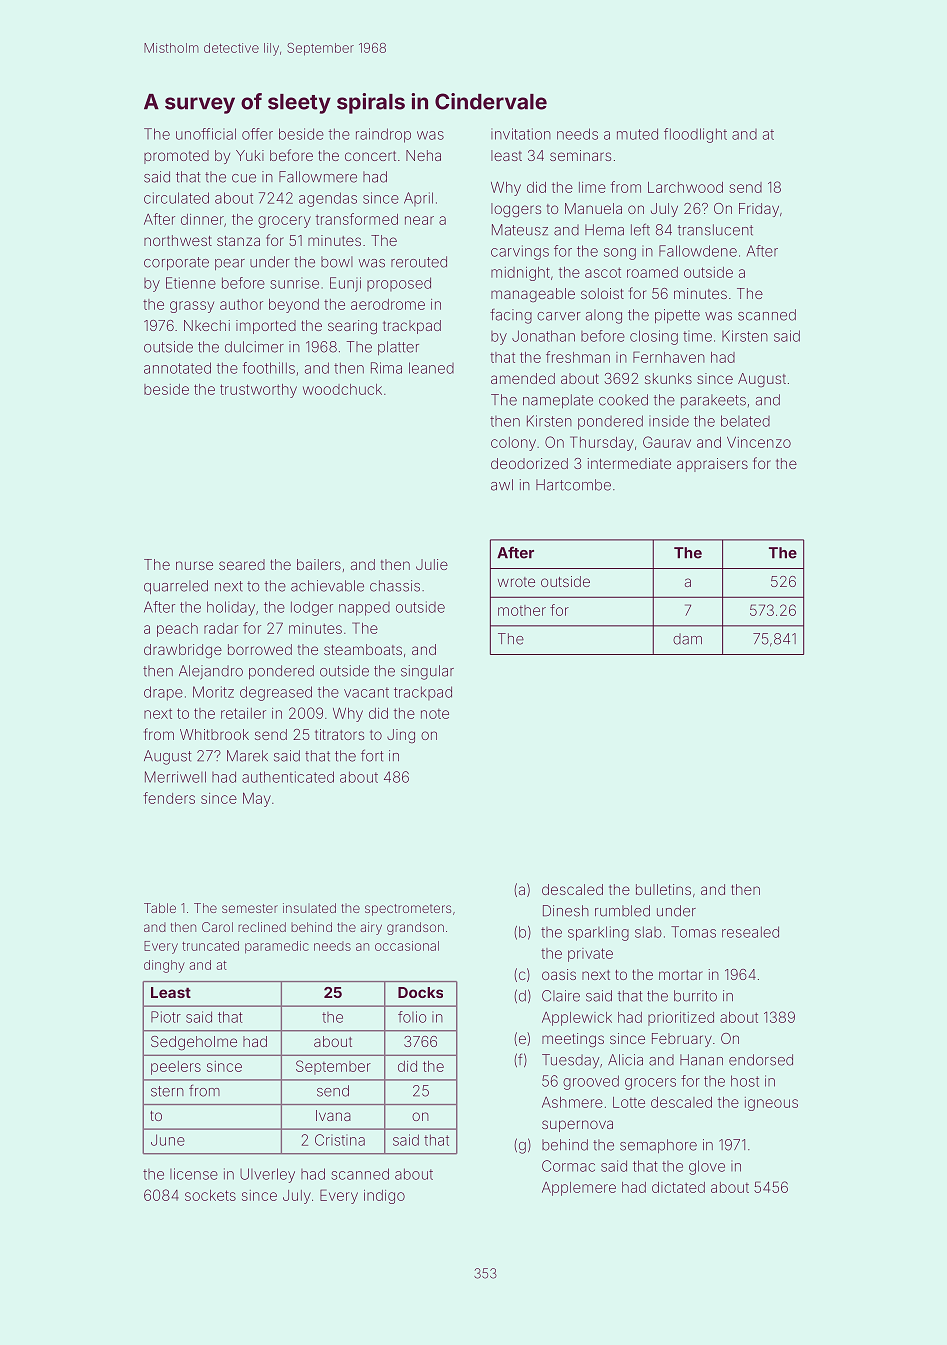 The height and width of the document is (1345, 947). Describe the element at coordinates (176, 157) in the document. I see `promoted` at that location.
